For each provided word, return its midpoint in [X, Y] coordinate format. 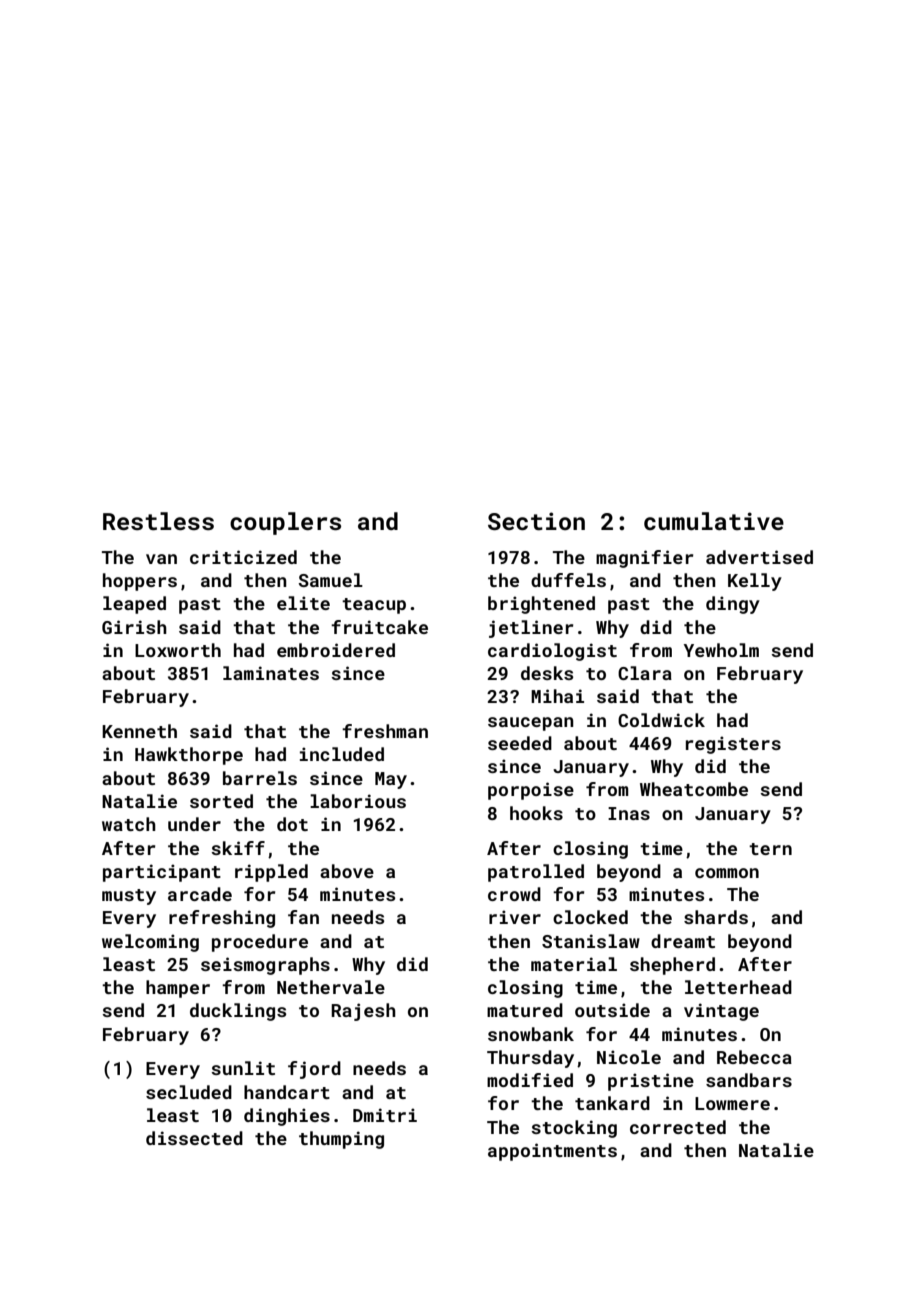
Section [536, 521]
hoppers [140, 582]
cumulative [714, 521]
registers [733, 745]
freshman [385, 731]
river [515, 917]
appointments [552, 1152]
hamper [178, 989]
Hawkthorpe [189, 756]
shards [716, 917]
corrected [678, 1127]
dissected [194, 1138]
